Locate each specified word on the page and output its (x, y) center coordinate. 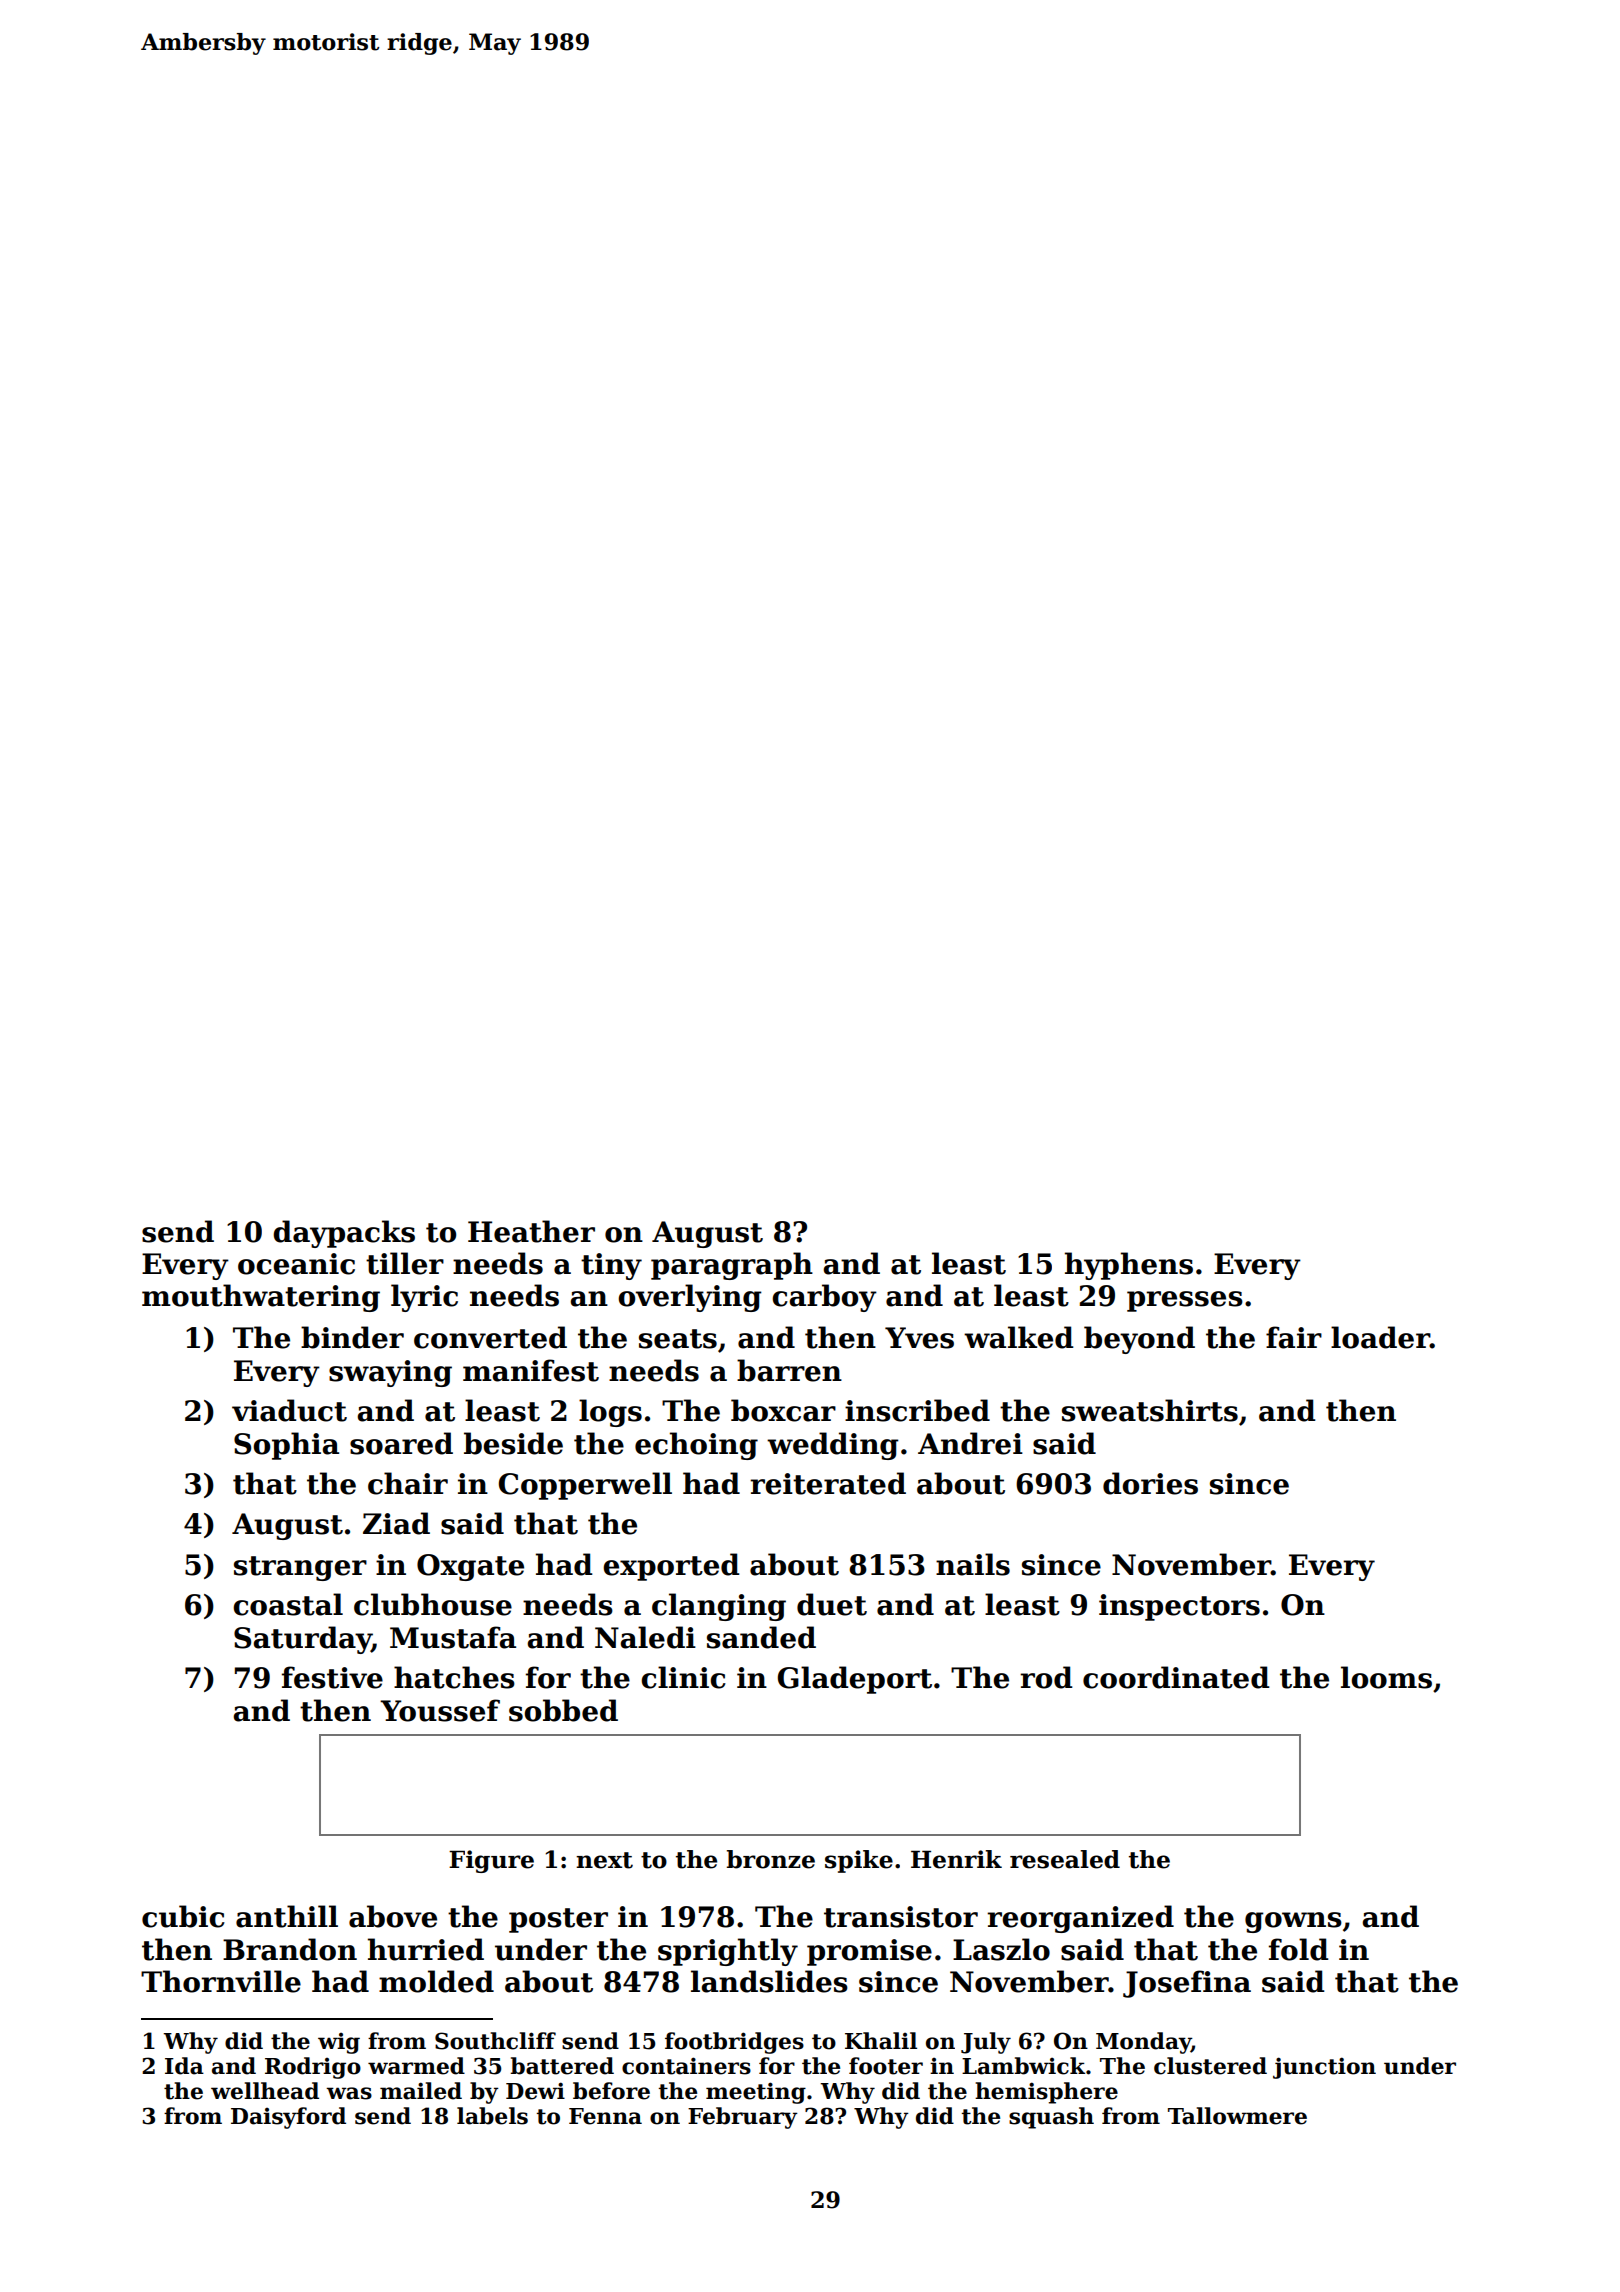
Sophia (286, 1446)
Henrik (956, 1859)
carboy (824, 1298)
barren (789, 1370)
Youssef (440, 1710)
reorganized (1080, 1919)
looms (1386, 1677)
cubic (183, 1916)
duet (832, 1604)
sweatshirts (1150, 1410)
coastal (288, 1604)
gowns (1293, 1922)
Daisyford (288, 2118)
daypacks (344, 1234)
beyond (1139, 1340)
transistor (901, 1917)
